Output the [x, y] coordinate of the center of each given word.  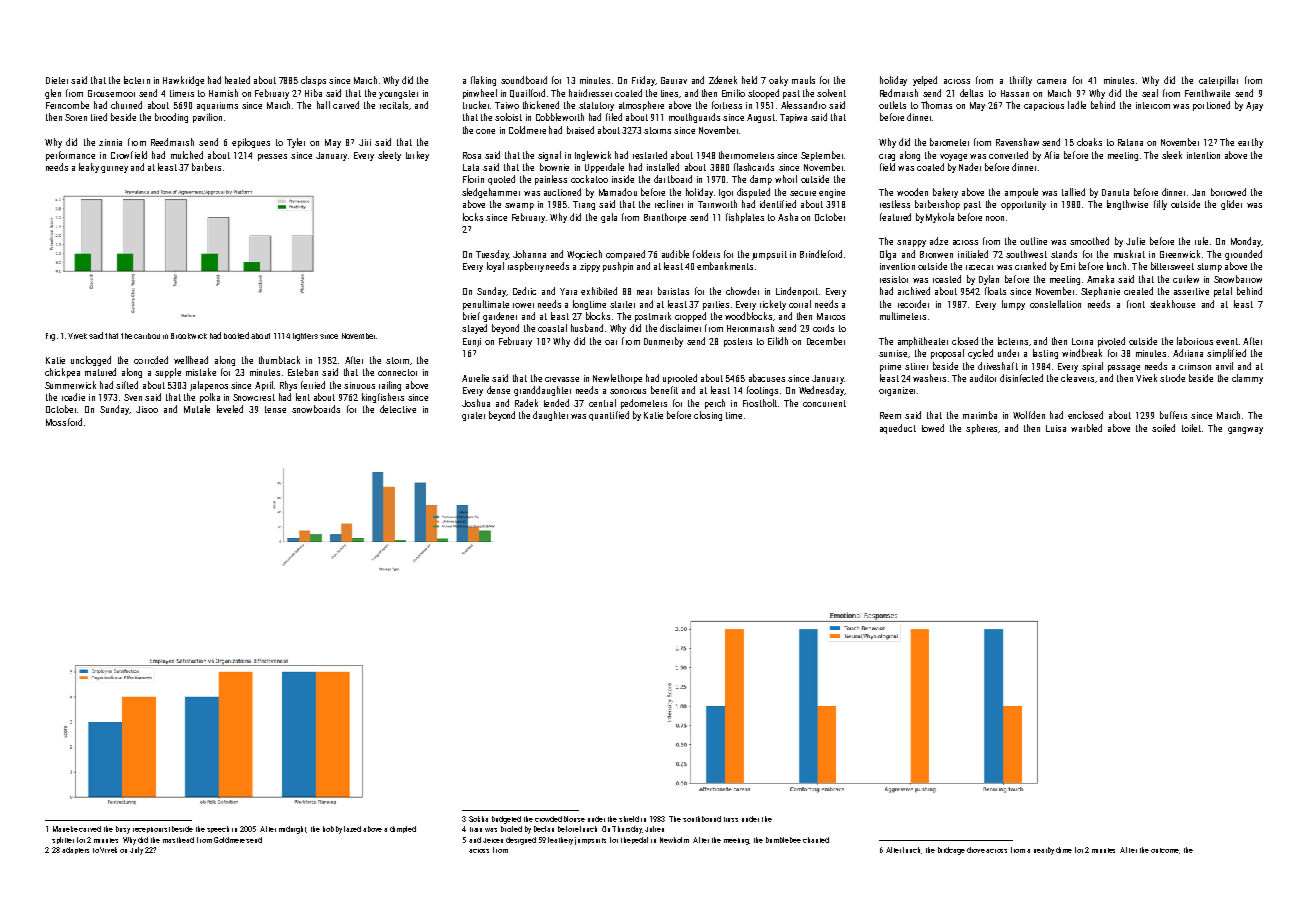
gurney [114, 169]
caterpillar [1218, 81]
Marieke [65, 829]
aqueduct [898, 429]
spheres [981, 429]
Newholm [674, 840]
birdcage [951, 851]
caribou [147, 336]
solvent [831, 93]
